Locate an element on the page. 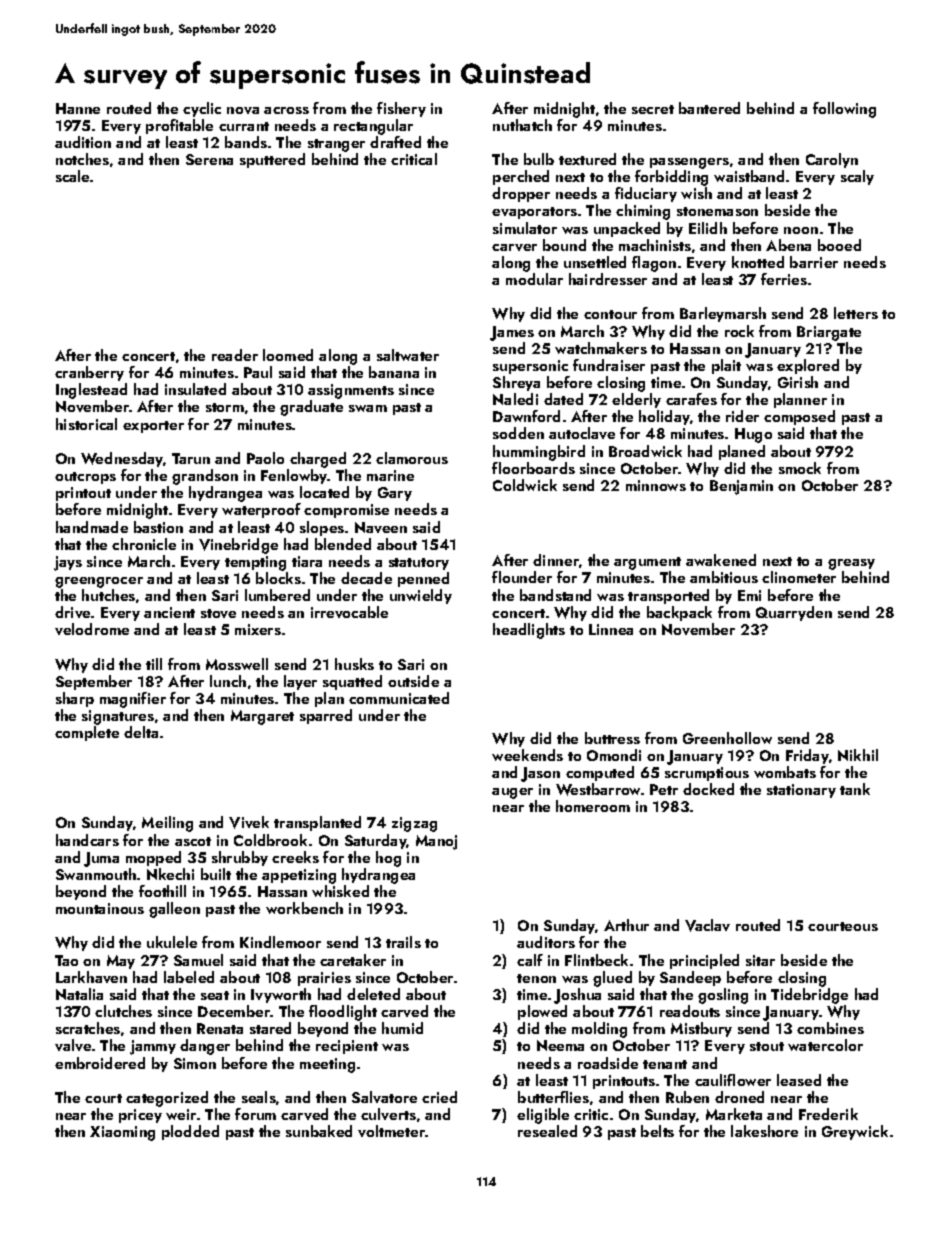  forum is located at coordinates (255, 1114).
